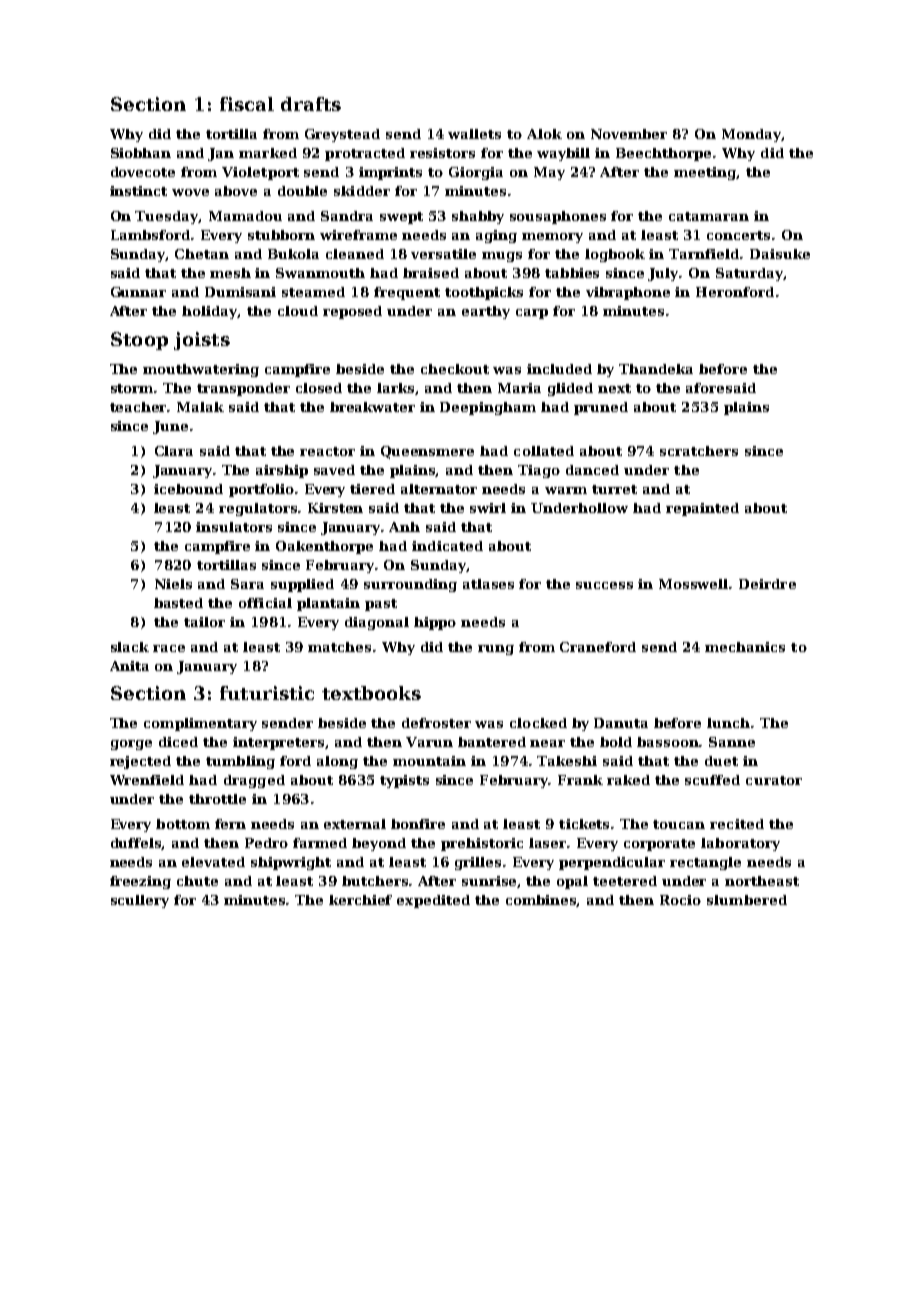 The width and height of the document is (924, 1308). Describe the element at coordinates (230, 273) in the document. I see `mesh` at that location.
